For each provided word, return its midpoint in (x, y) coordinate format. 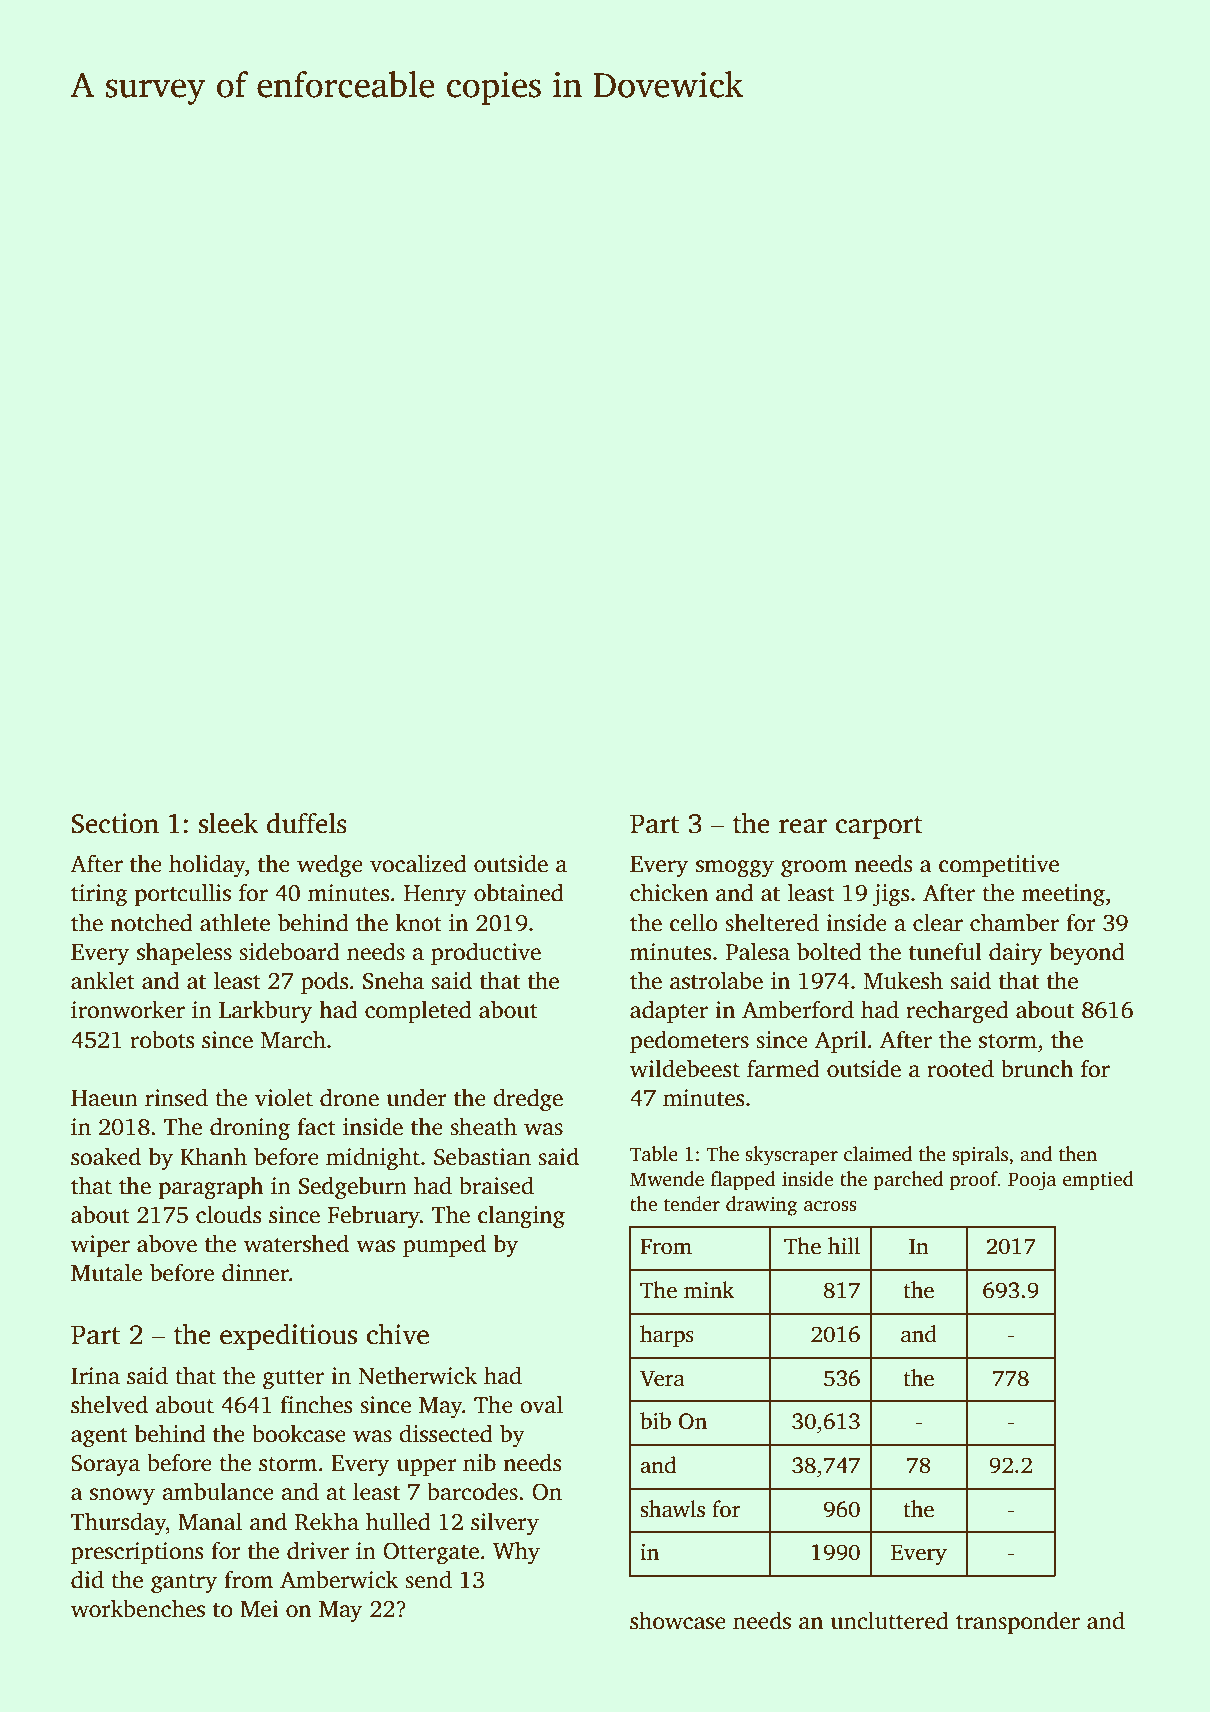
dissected (446, 1433)
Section (115, 823)
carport (879, 827)
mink (709, 1289)
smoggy (735, 869)
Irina (95, 1376)
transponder (1018, 1622)
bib (655, 1420)
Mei (259, 1609)
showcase (678, 1620)
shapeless (184, 953)
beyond (1087, 954)
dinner (255, 1272)
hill (844, 1245)
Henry (435, 896)
